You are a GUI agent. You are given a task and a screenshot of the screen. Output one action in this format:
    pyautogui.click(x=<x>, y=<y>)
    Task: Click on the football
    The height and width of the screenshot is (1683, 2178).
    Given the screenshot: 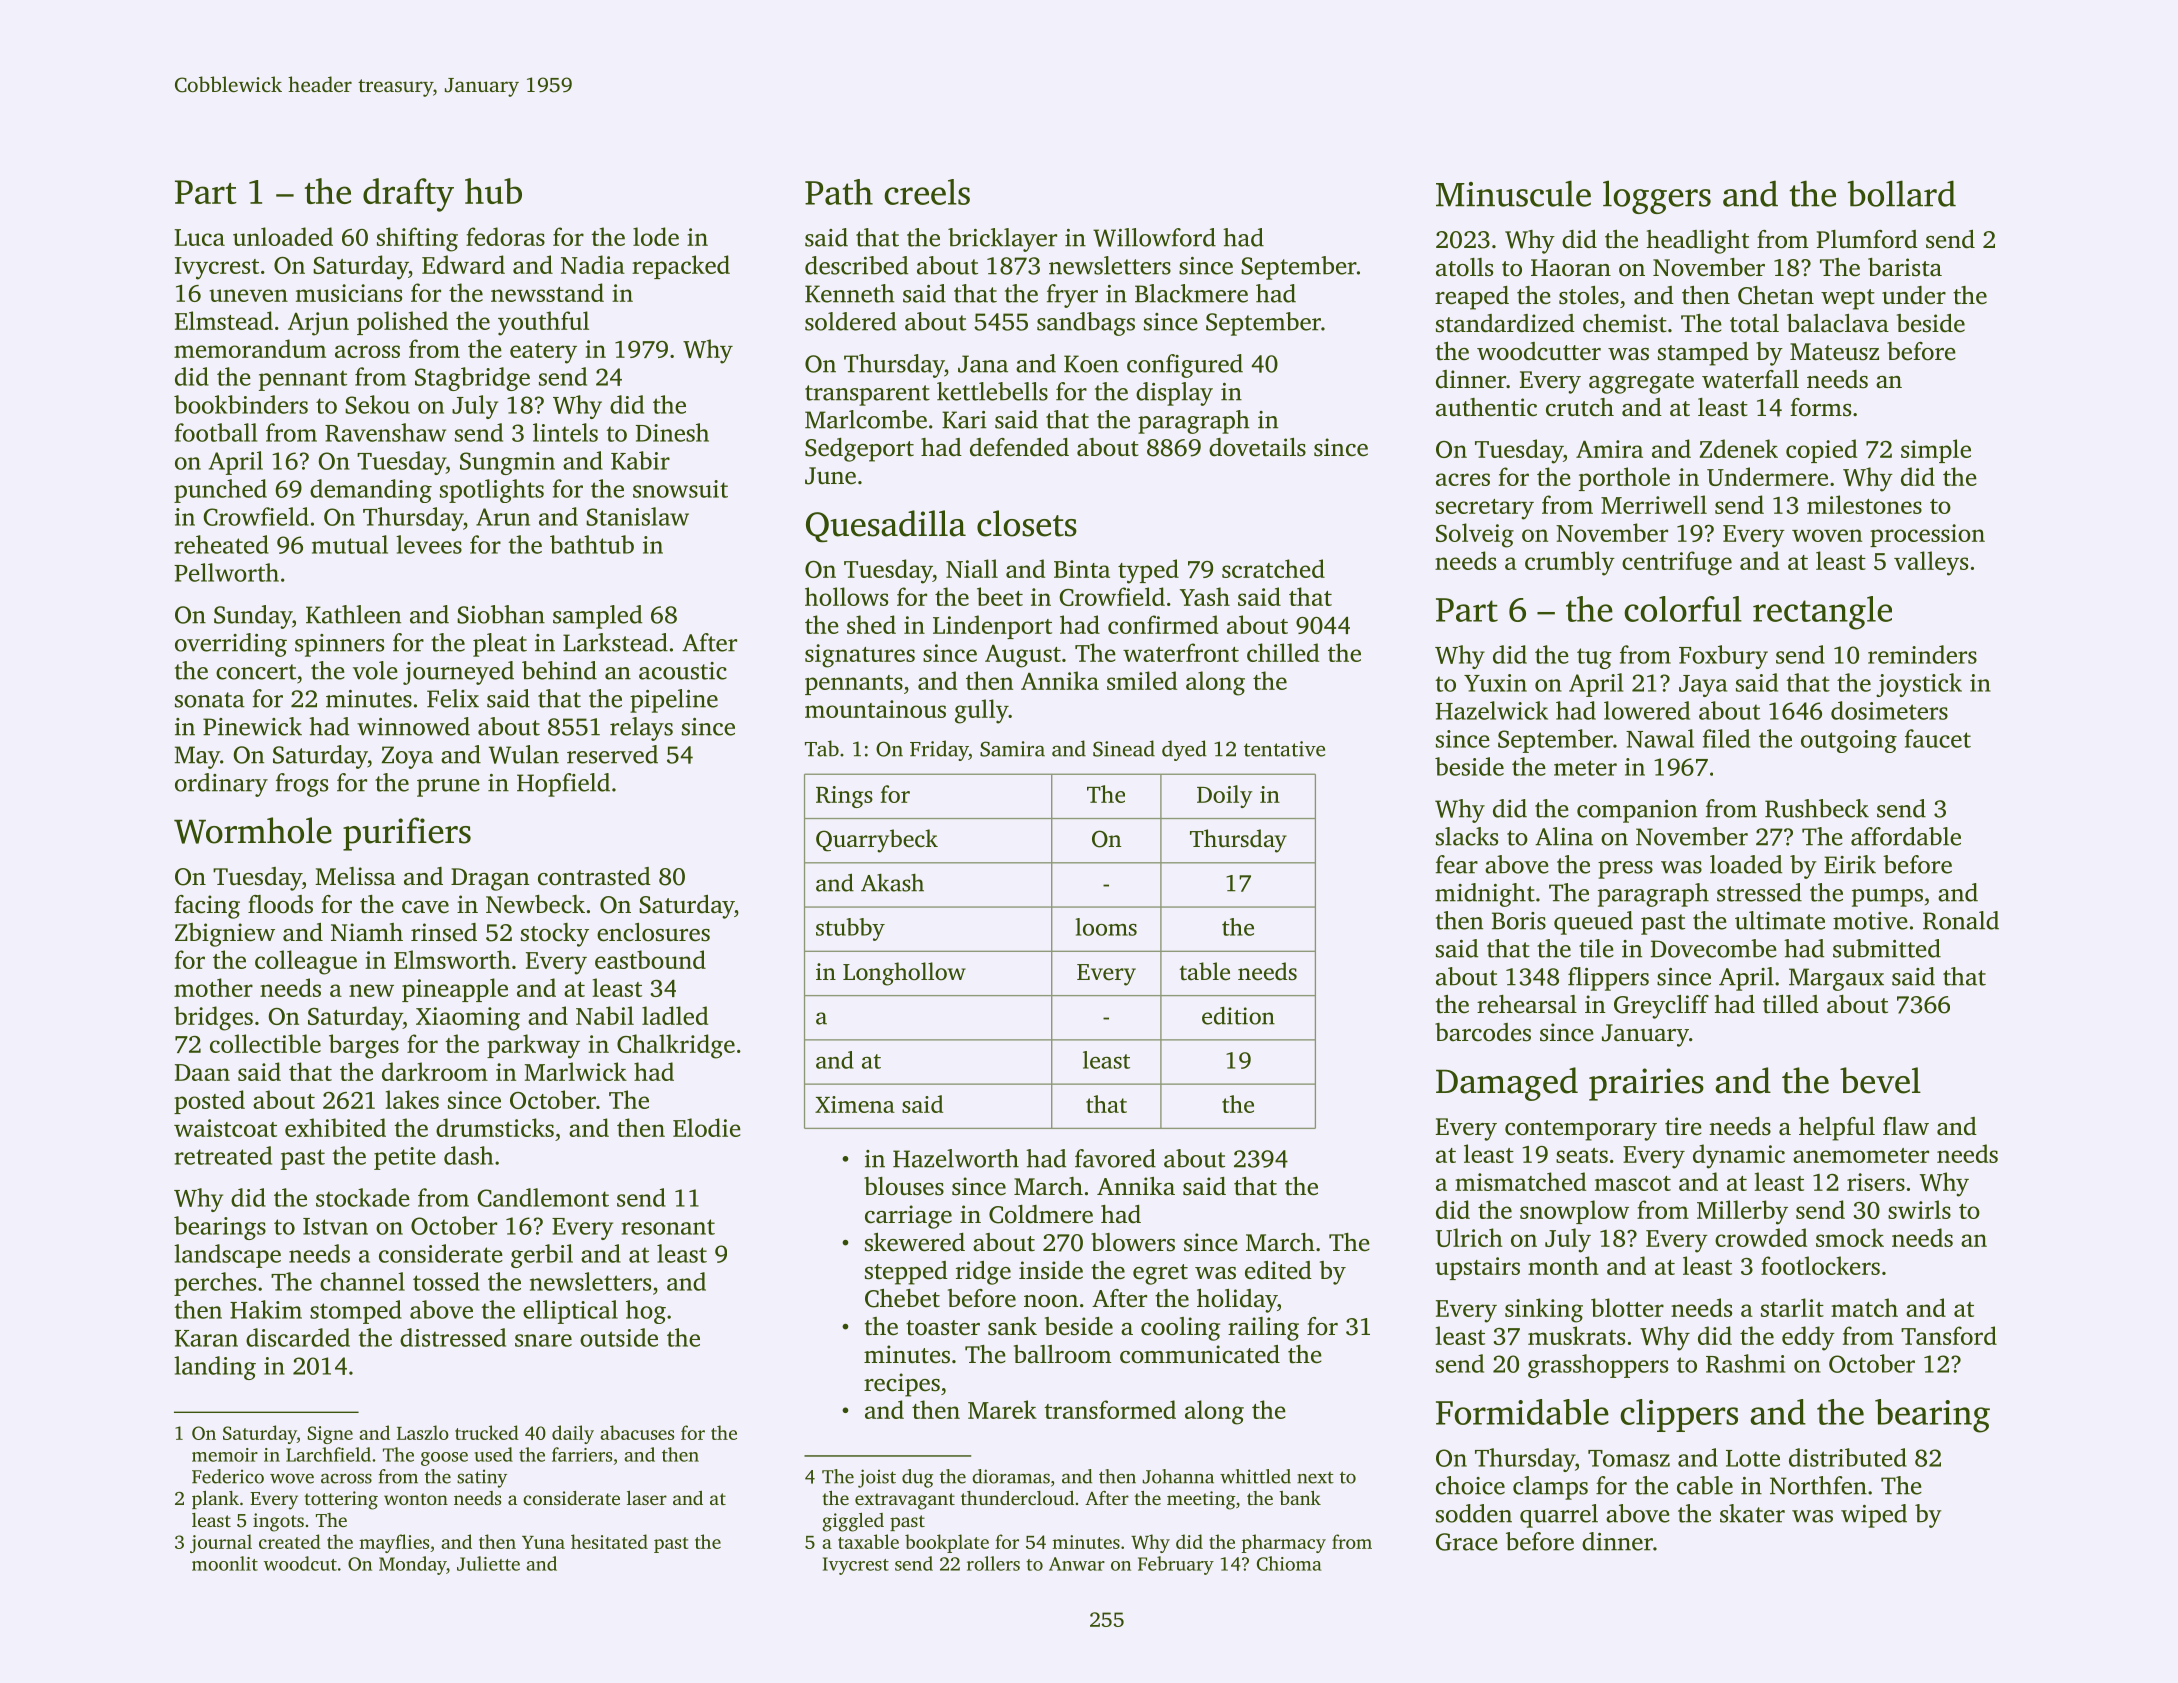 What is the action you would take?
    pyautogui.click(x=216, y=432)
